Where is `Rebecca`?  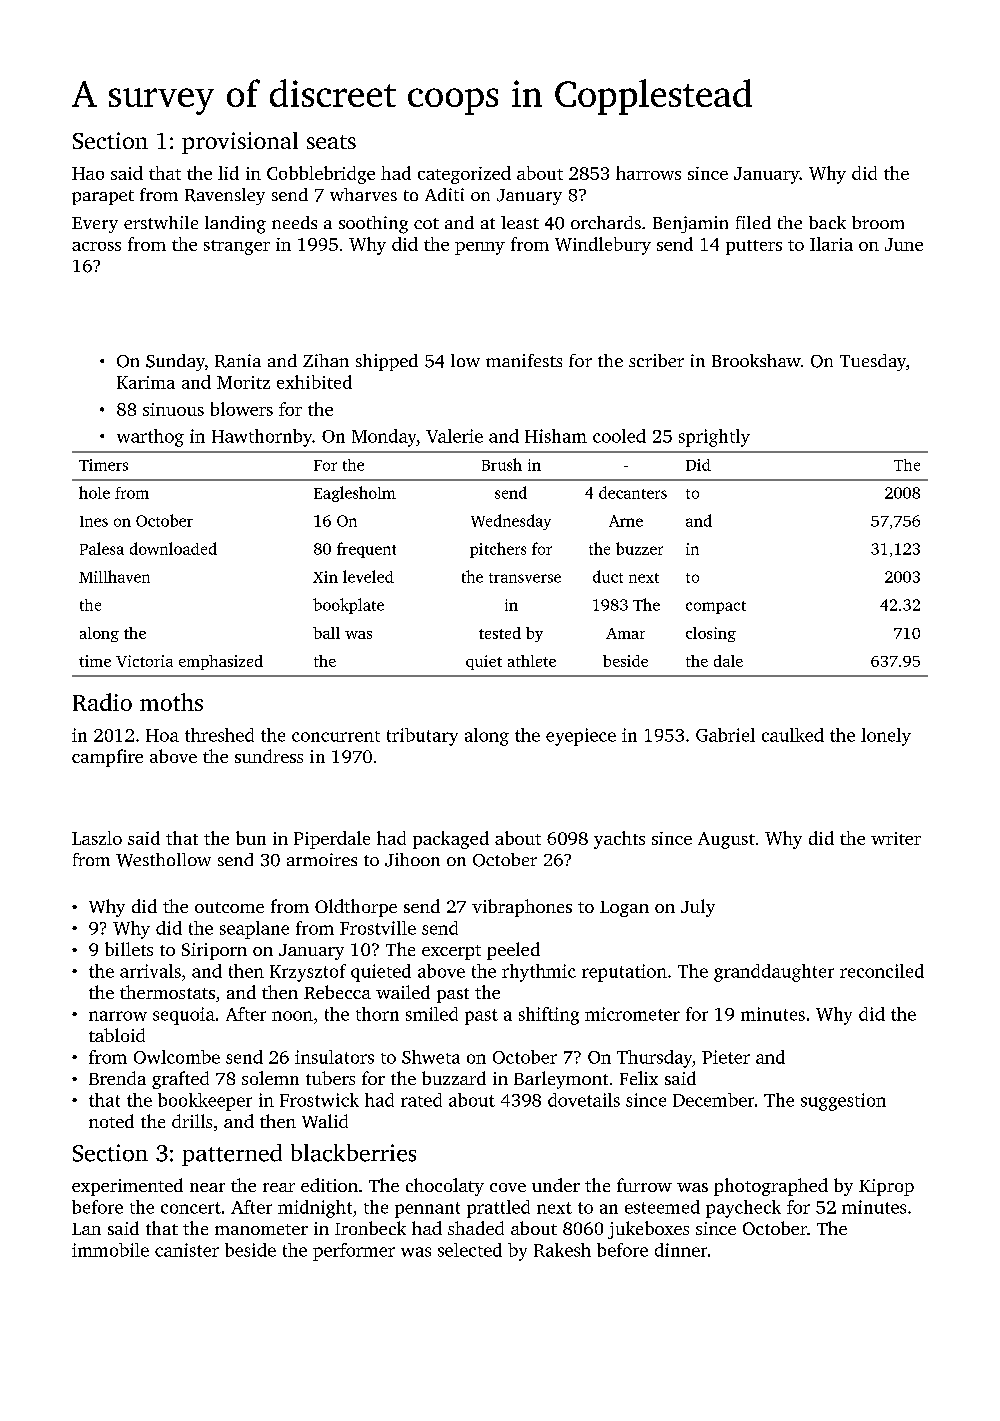
Rebecca is located at coordinates (337, 992).
